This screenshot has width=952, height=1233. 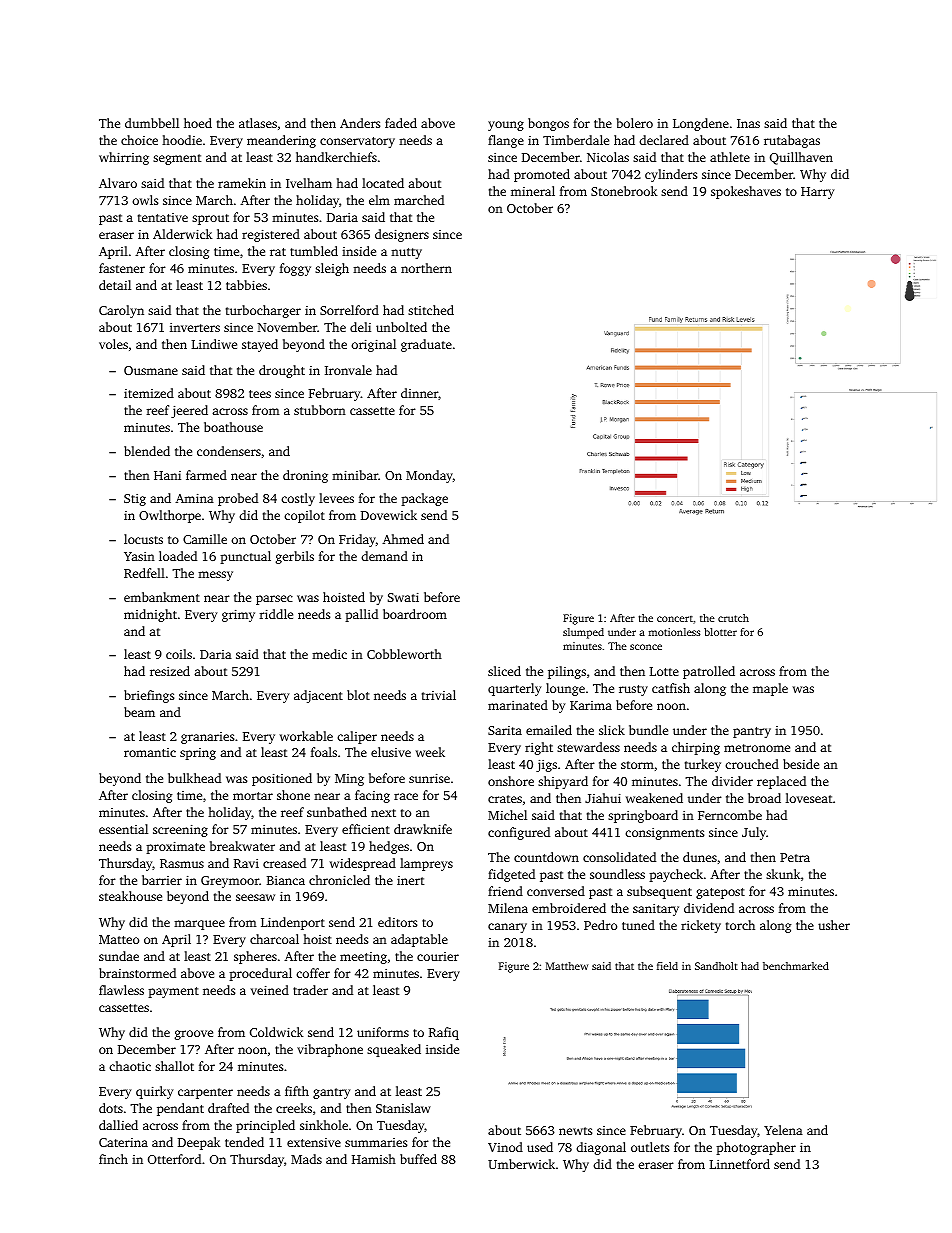 What do you see at coordinates (363, 864) in the screenshot?
I see `widespread` at bounding box center [363, 864].
